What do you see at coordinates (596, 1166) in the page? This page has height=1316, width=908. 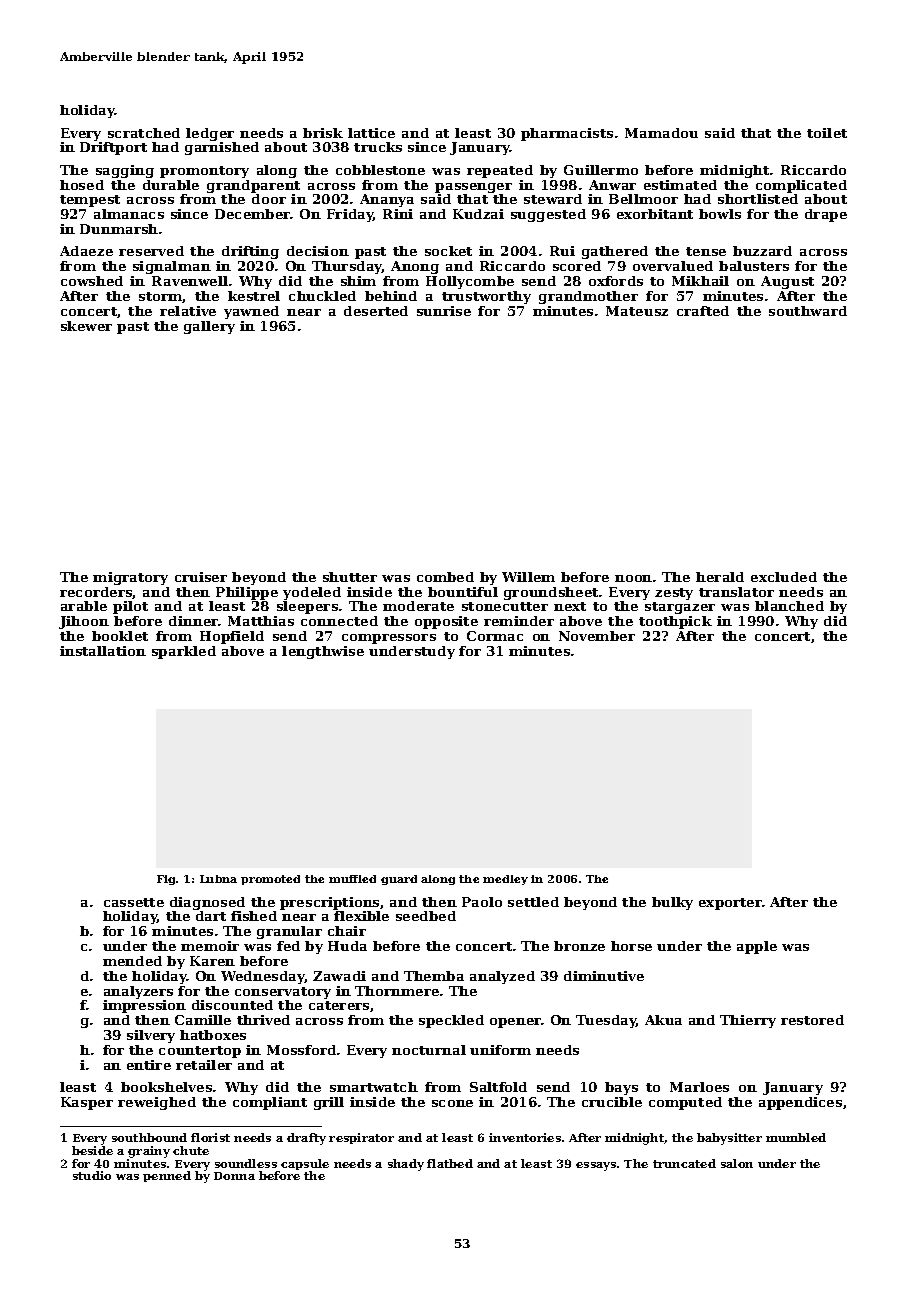 I see `essays` at bounding box center [596, 1166].
